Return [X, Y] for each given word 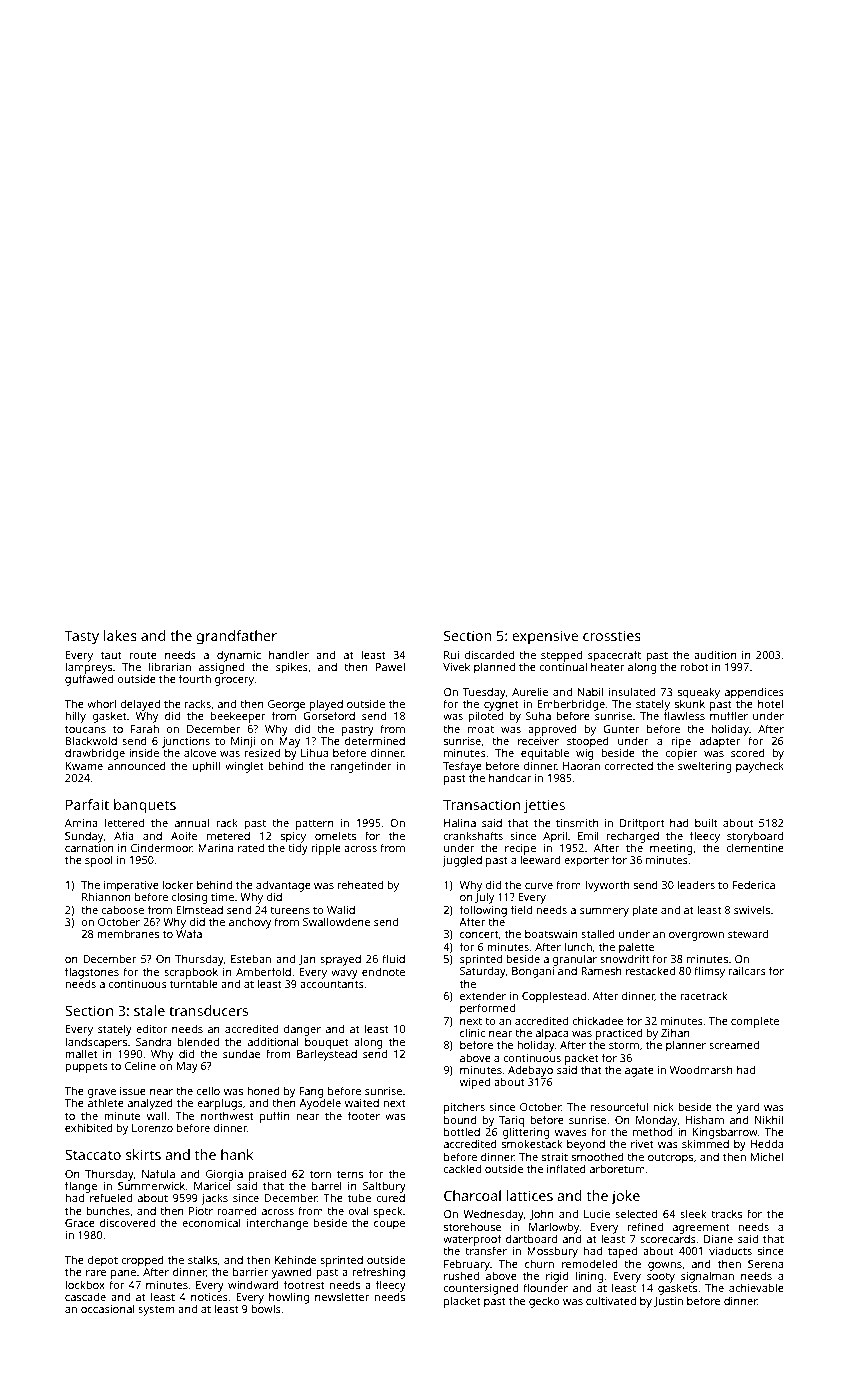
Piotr [201, 1211]
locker [178, 884]
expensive [545, 637]
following [483, 911]
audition [715, 654]
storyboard [755, 837]
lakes [120, 635]
